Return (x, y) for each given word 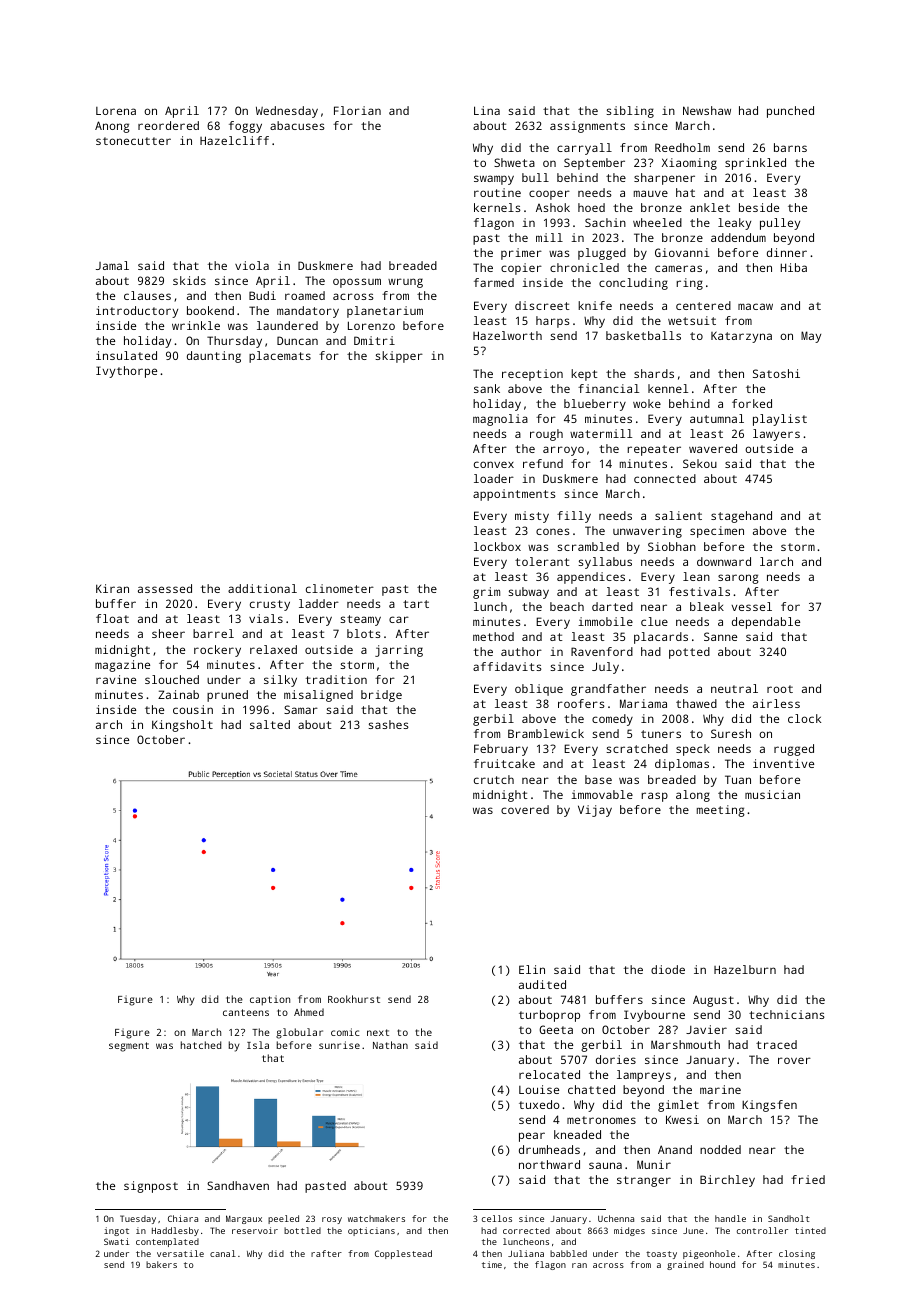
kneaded (577, 1134)
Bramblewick (546, 733)
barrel (213, 633)
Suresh (731, 733)
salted (270, 724)
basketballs (643, 335)
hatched (201, 1045)
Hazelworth (507, 335)
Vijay (595, 811)
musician (772, 794)
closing (797, 1254)
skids (189, 280)
